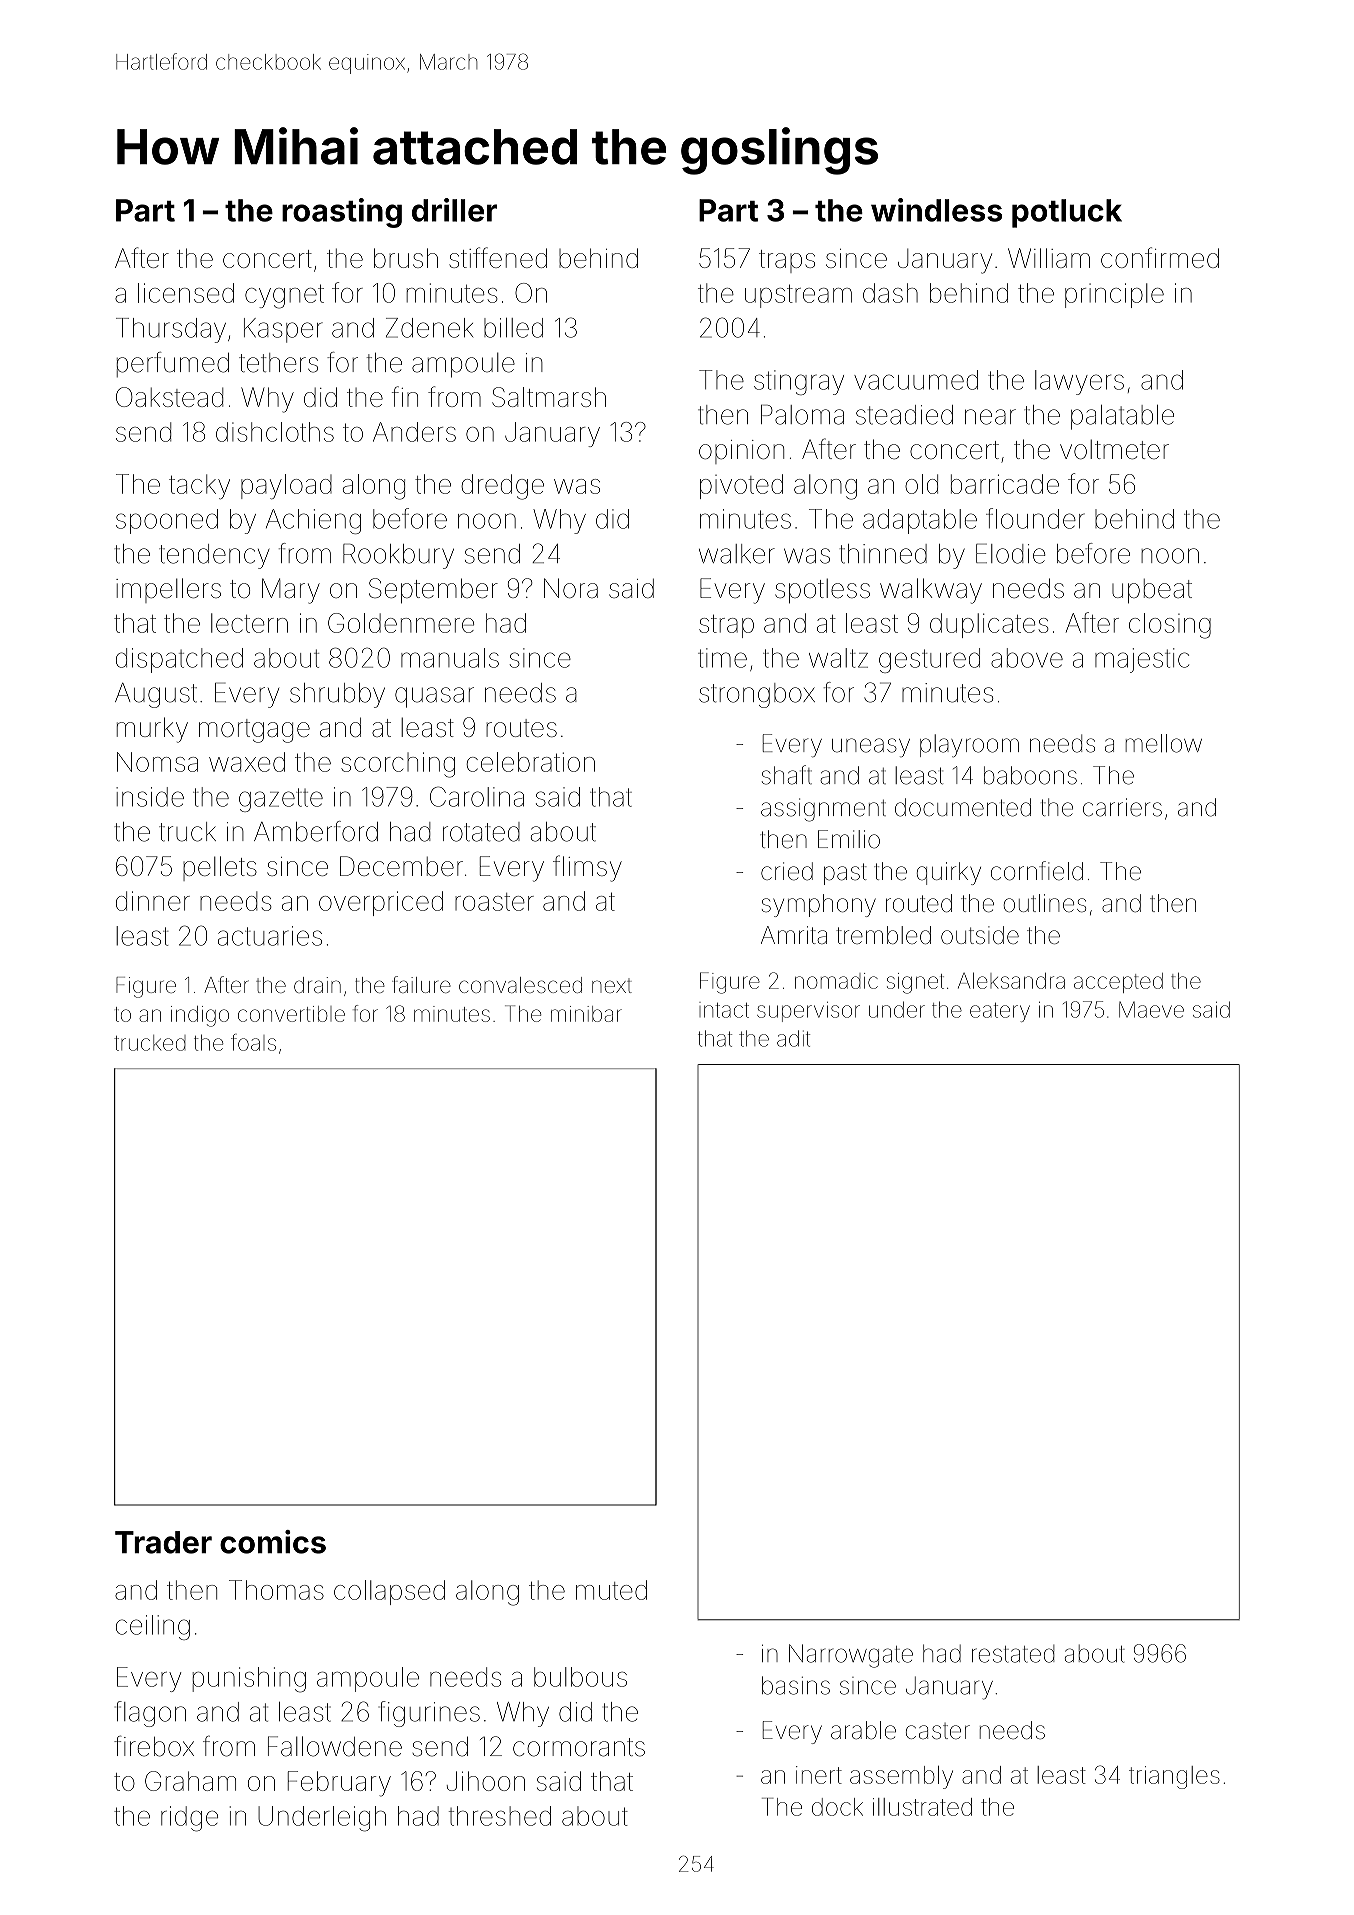  I want to click on windless, so click(936, 210).
